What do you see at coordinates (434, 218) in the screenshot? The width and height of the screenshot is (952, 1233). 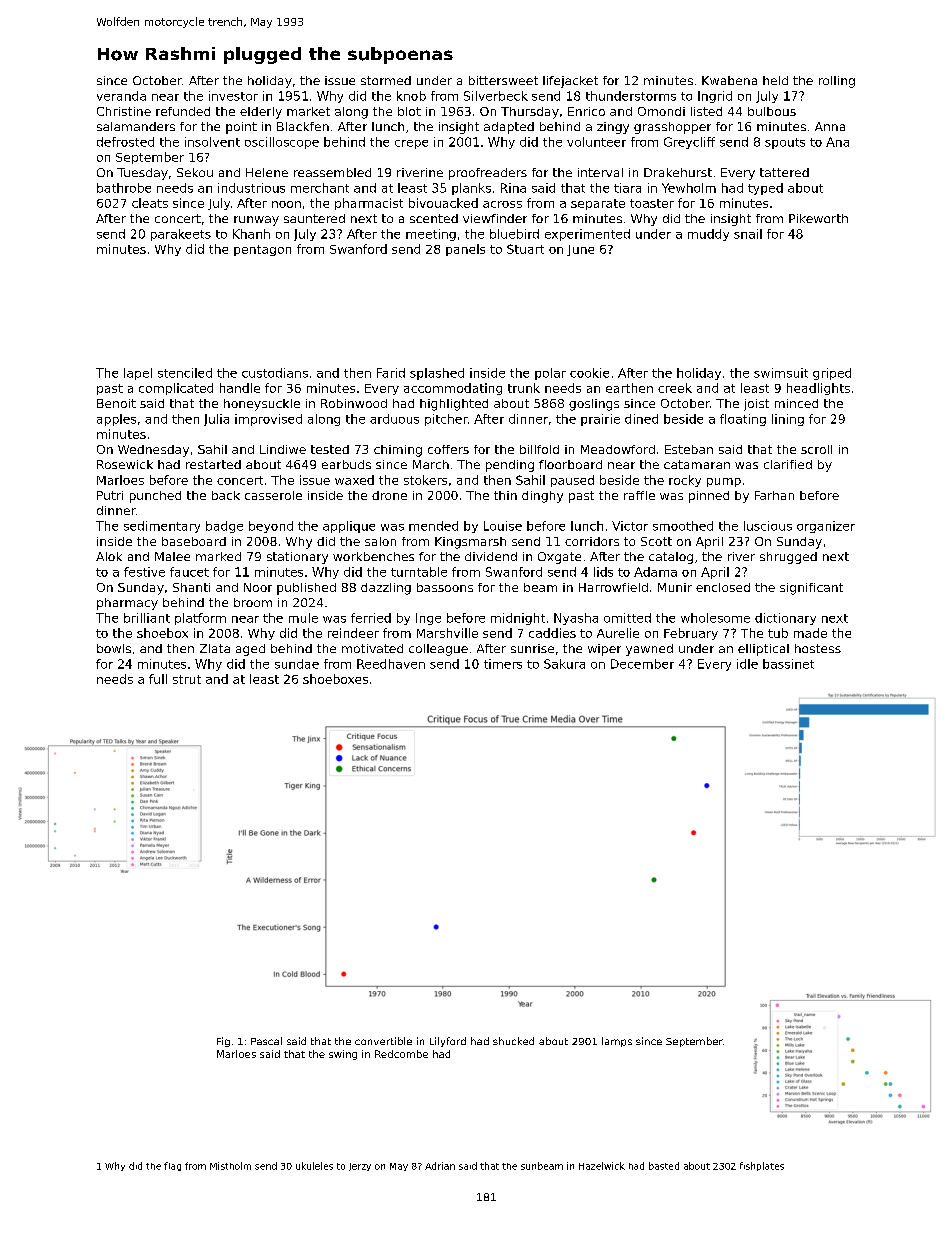 I see `scented` at bounding box center [434, 218].
